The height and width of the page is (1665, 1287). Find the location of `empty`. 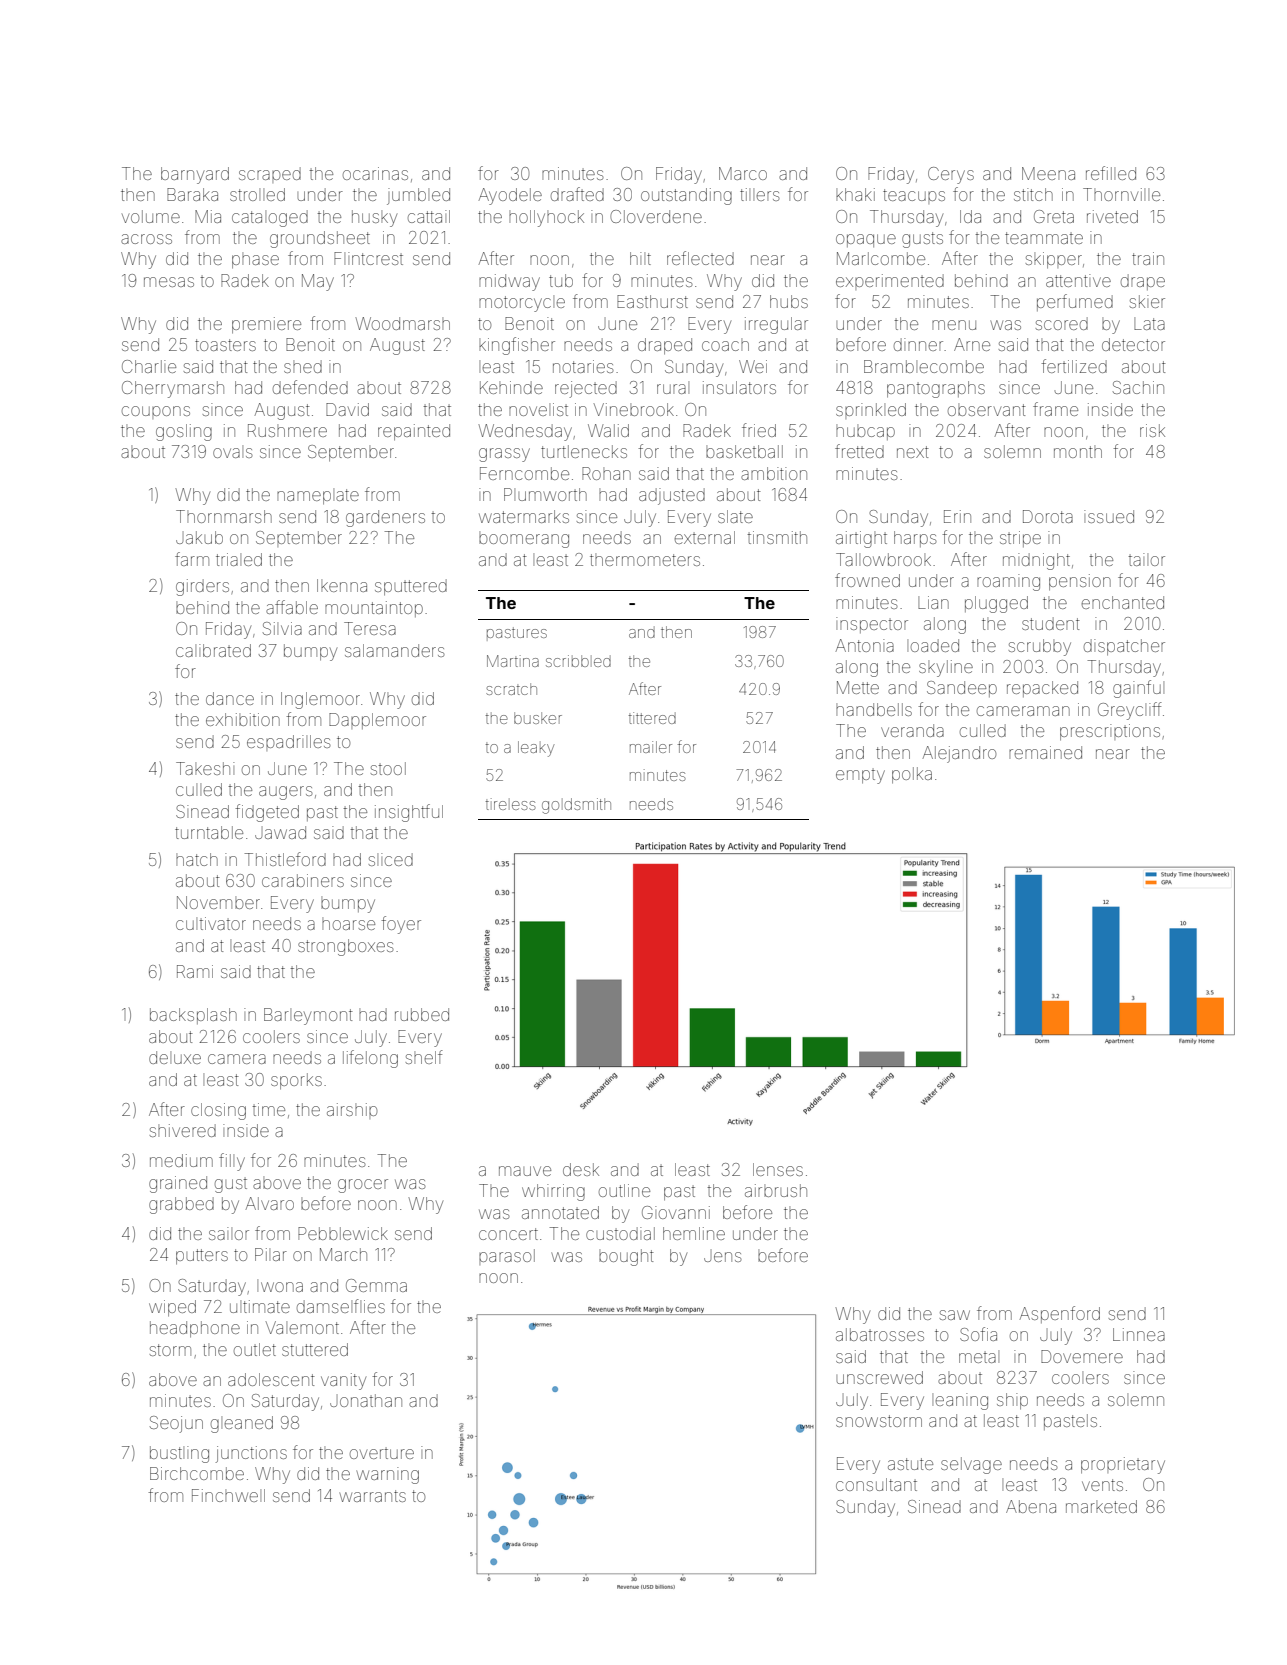

empty is located at coordinates (860, 776).
